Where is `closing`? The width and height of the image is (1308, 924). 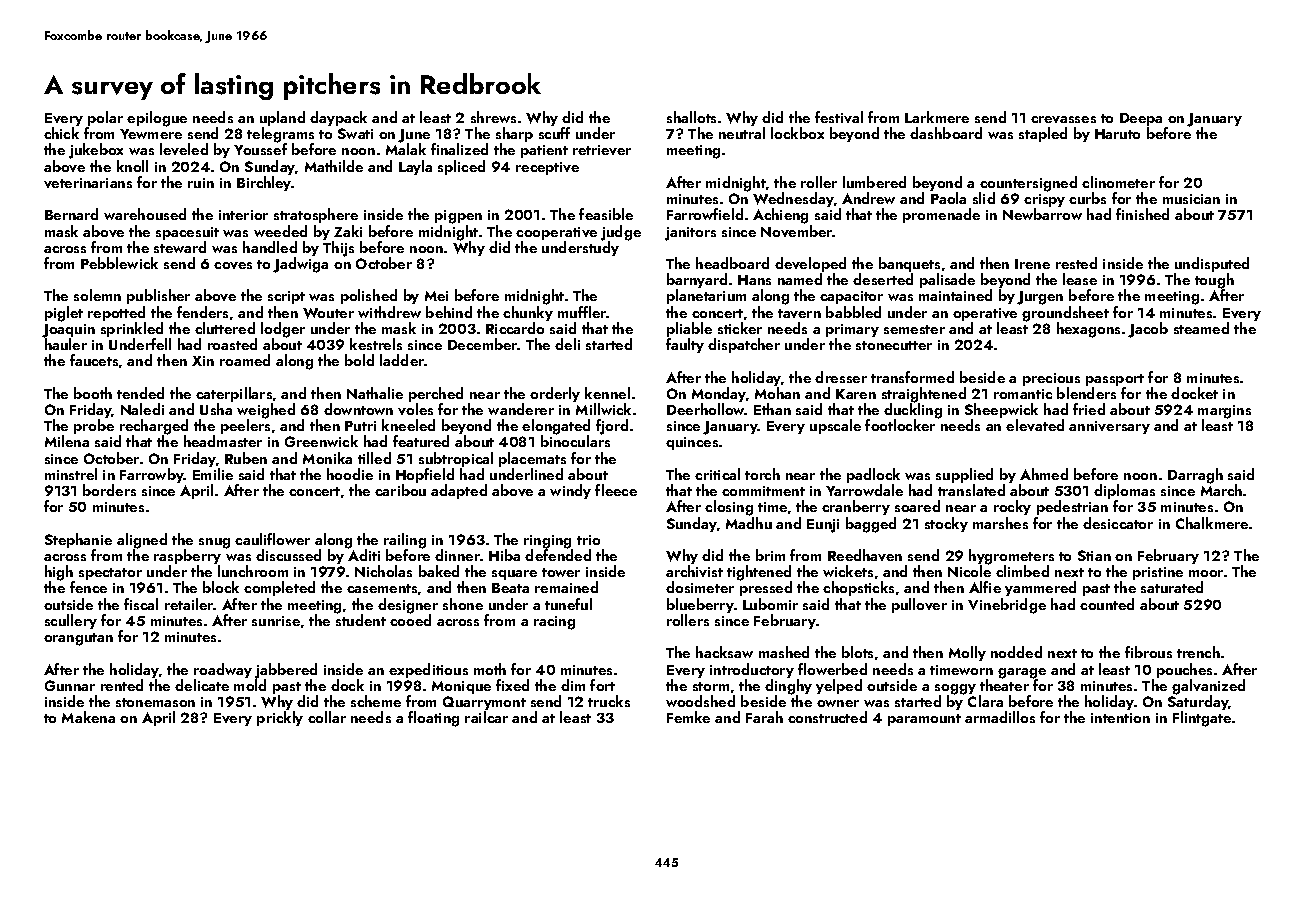
closing is located at coordinates (729, 508).
